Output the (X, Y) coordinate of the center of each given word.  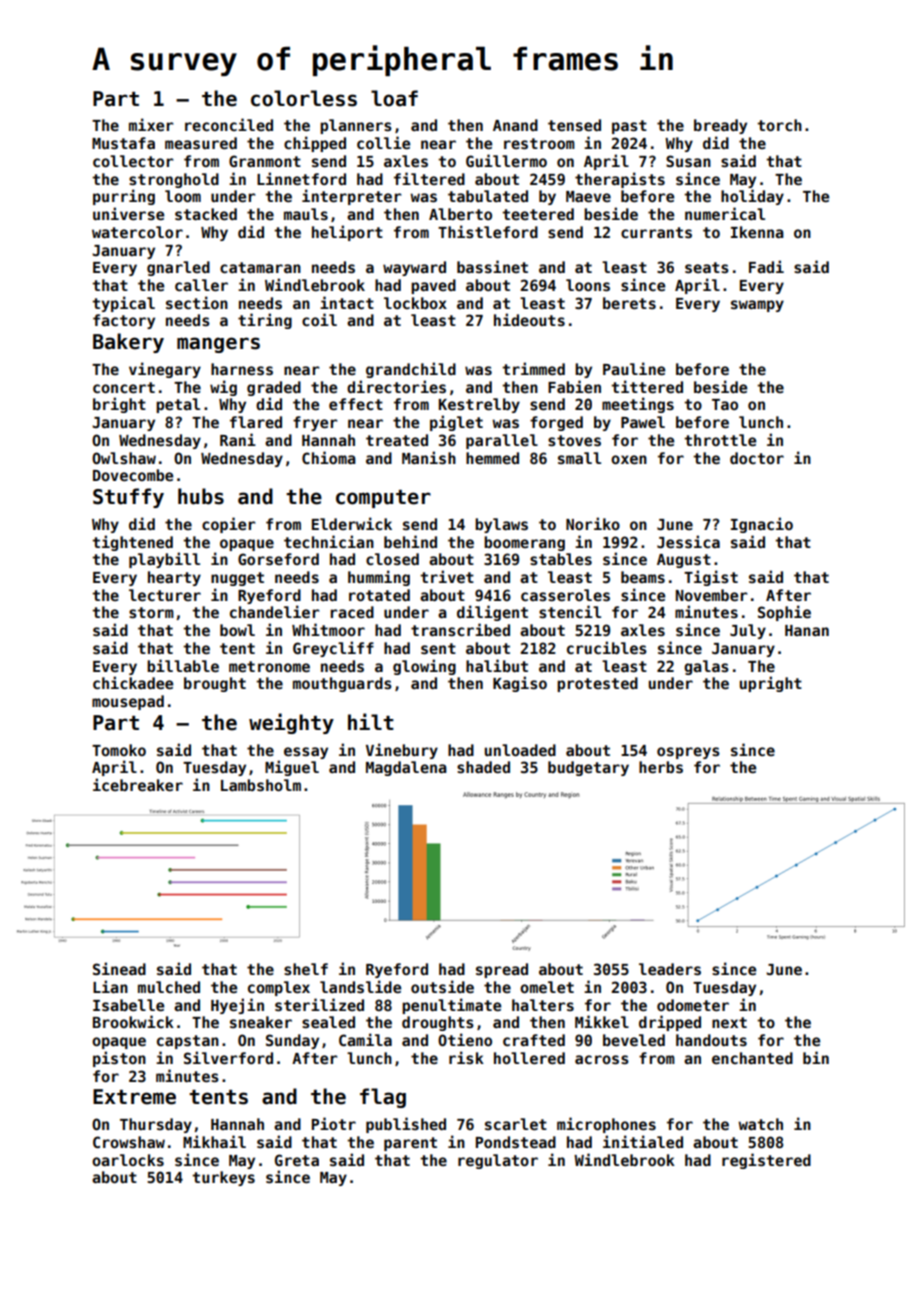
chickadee (133, 682)
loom (183, 196)
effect (356, 404)
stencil (570, 611)
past (629, 127)
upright (771, 684)
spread (502, 970)
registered (766, 1161)
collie (383, 142)
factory (124, 321)
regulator (498, 1161)
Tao (725, 404)
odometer (693, 1005)
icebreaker (138, 784)
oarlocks (128, 1160)
